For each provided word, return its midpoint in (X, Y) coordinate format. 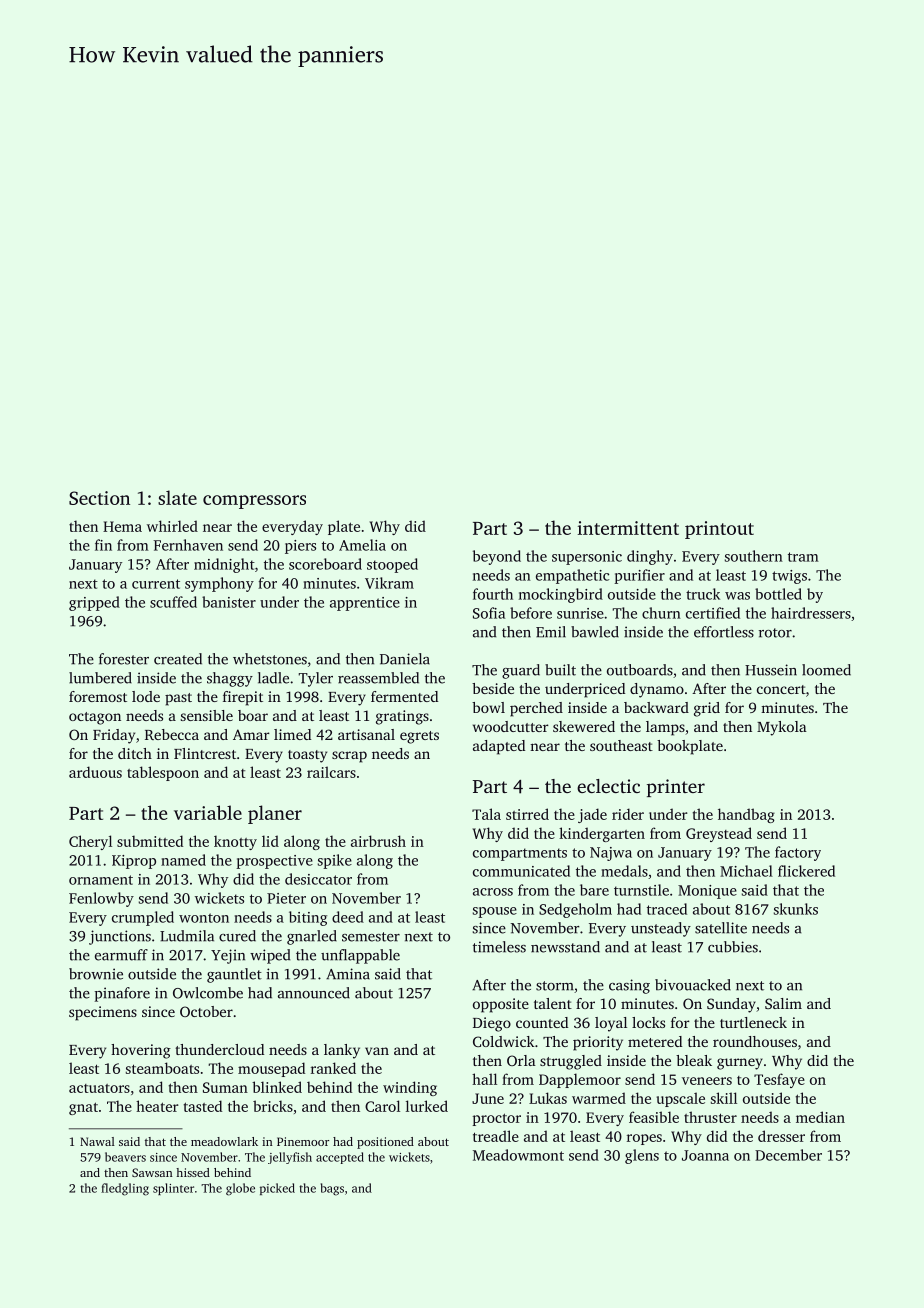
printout (719, 530)
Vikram (389, 583)
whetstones (270, 659)
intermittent (628, 528)
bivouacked (693, 985)
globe (240, 1189)
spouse (495, 912)
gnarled (312, 937)
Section (99, 498)
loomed (826, 670)
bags (332, 1189)
